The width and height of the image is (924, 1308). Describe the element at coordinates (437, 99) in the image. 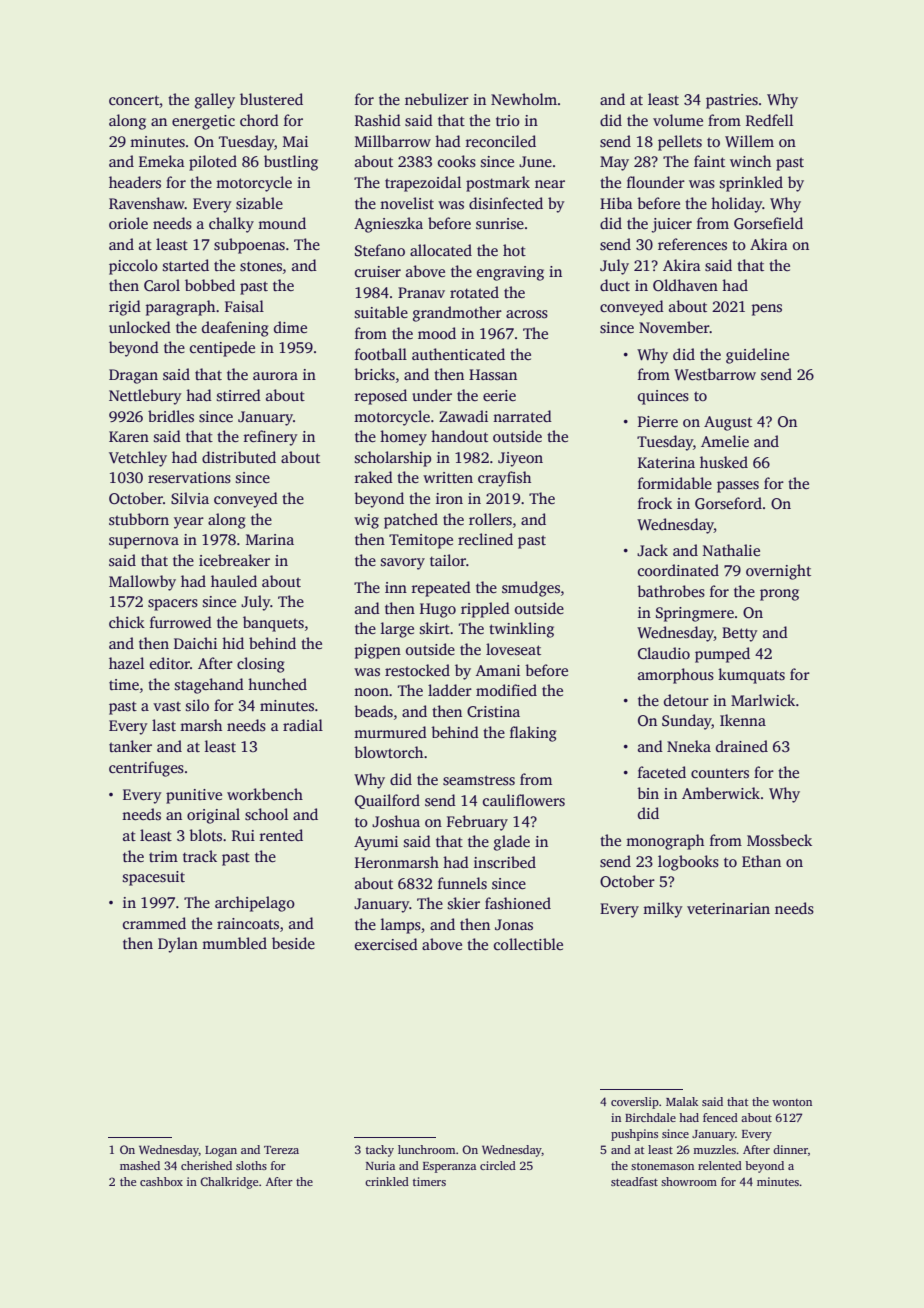

I see `nebulizer` at that location.
